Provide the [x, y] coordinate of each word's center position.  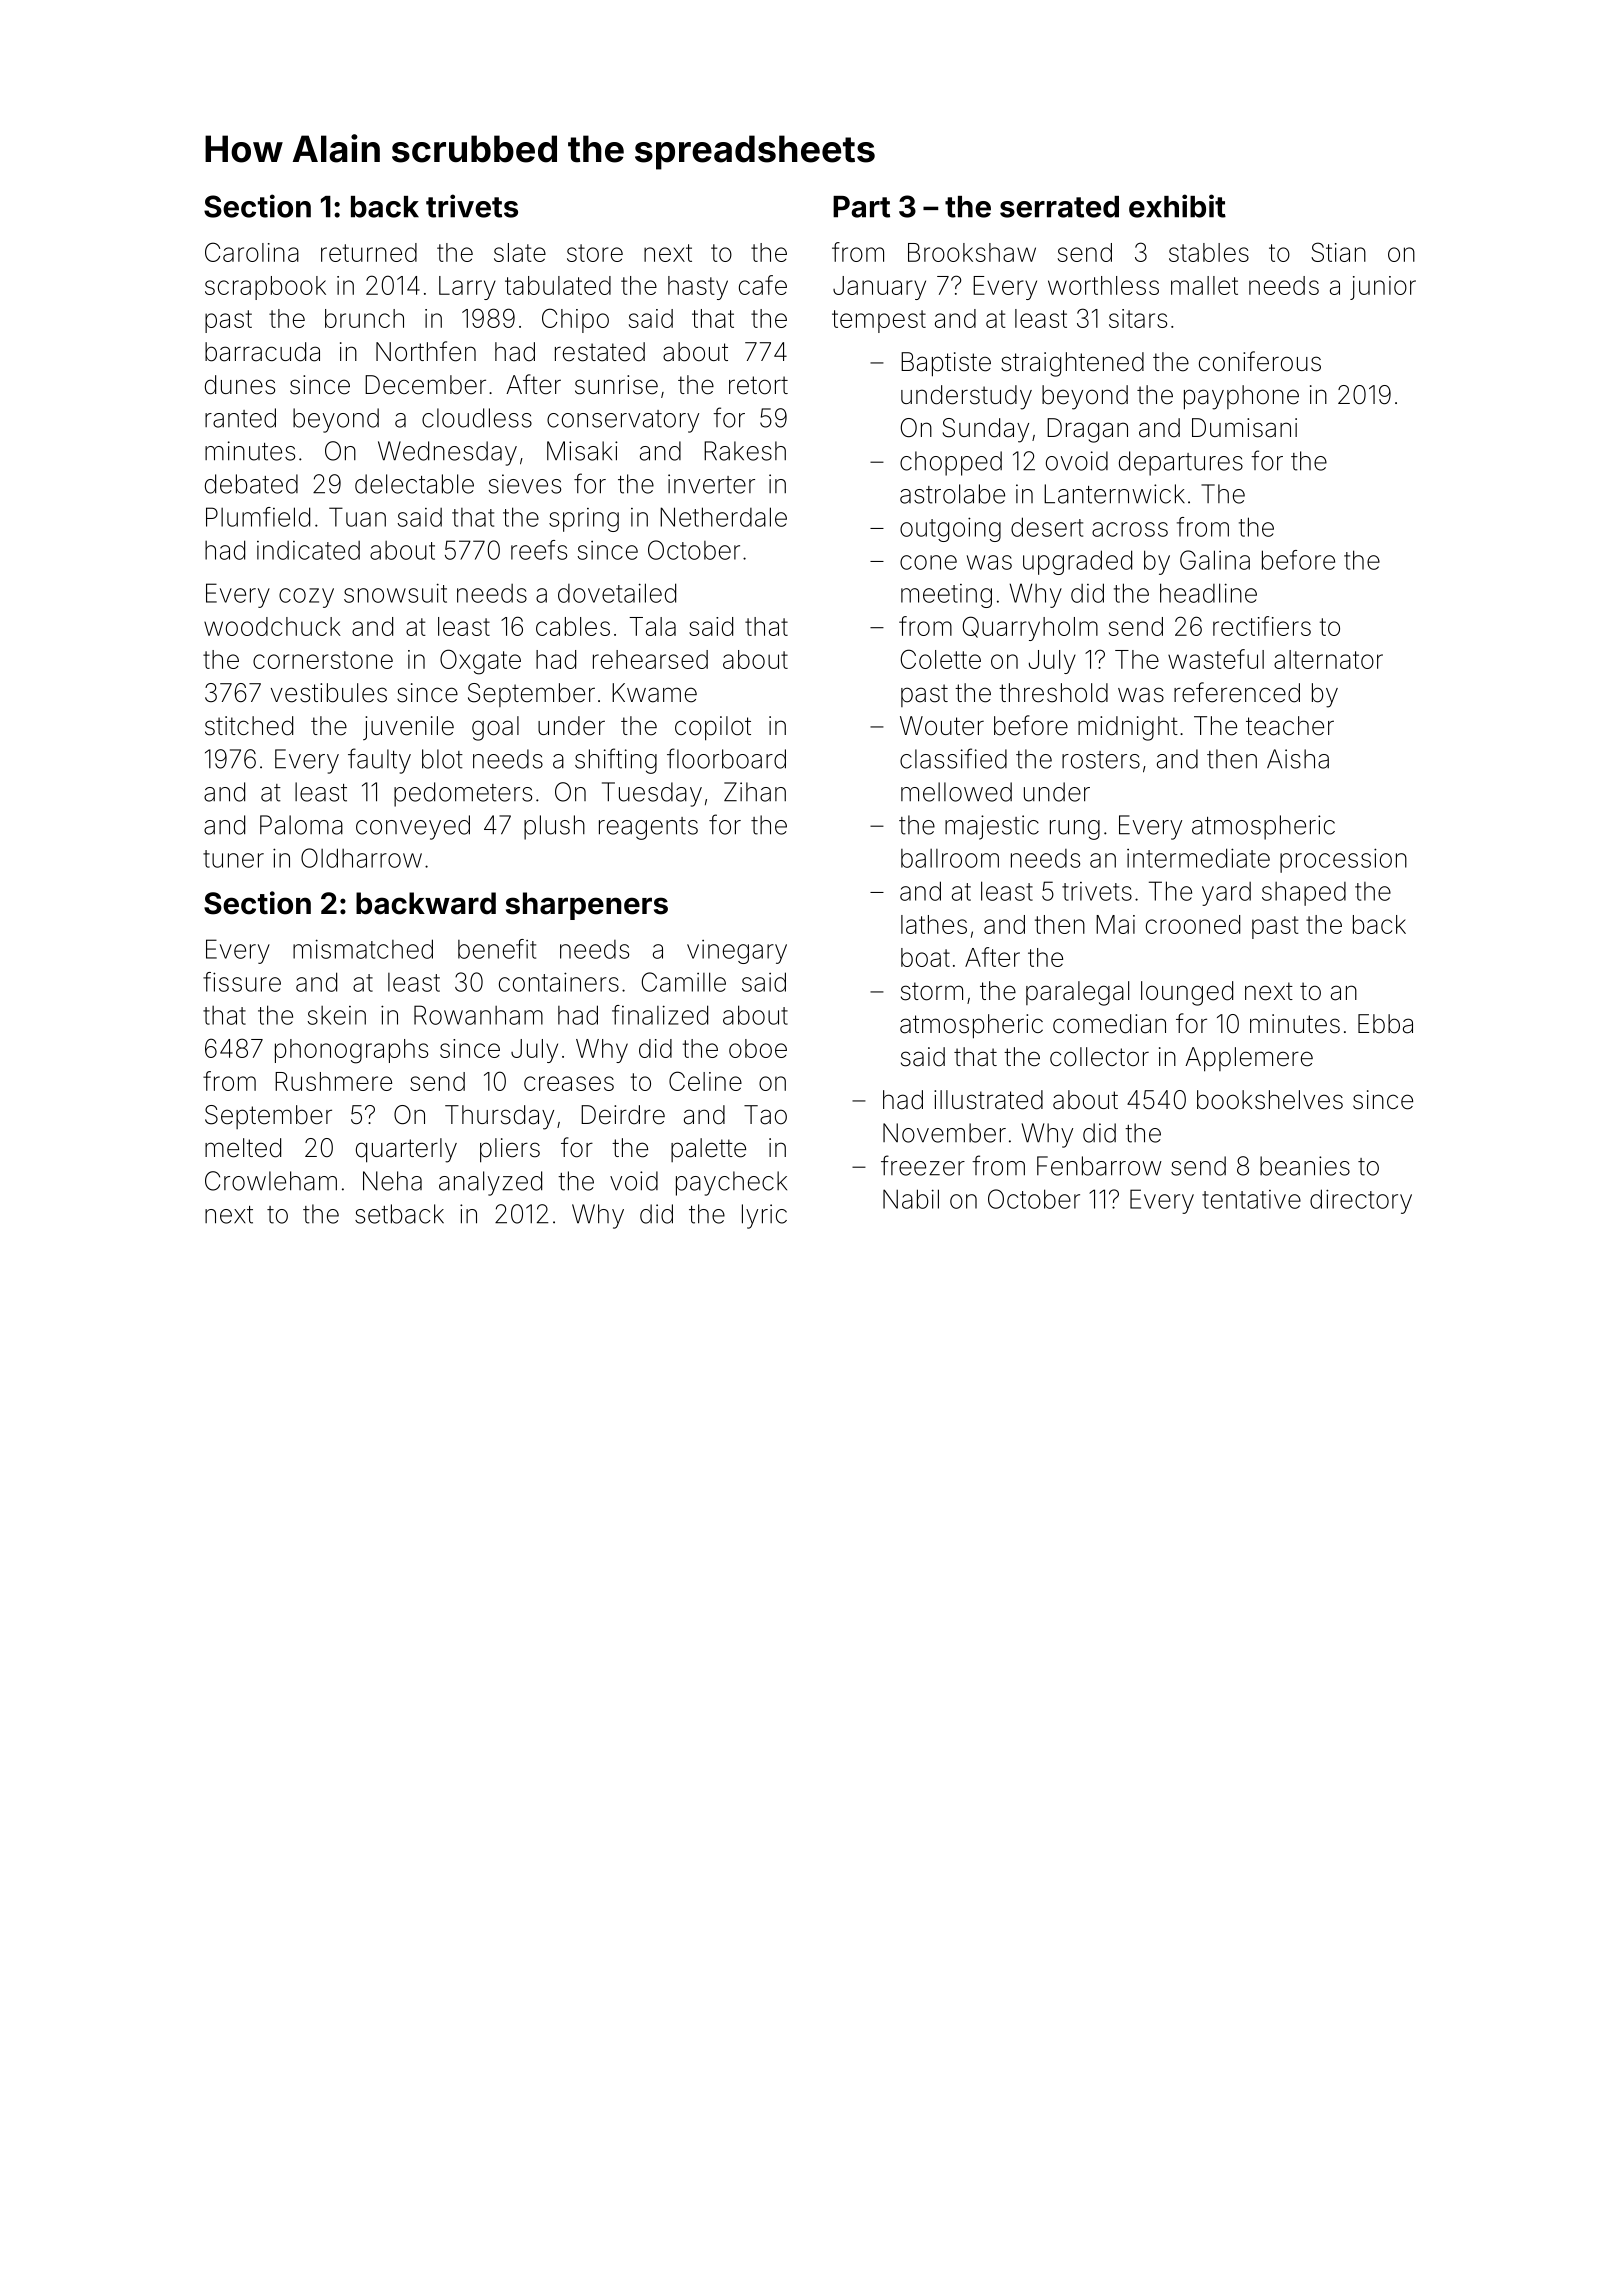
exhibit [1177, 206]
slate [520, 252]
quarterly [406, 1150]
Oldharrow [361, 858]
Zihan [755, 792]
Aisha [1298, 759]
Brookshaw [972, 252]
